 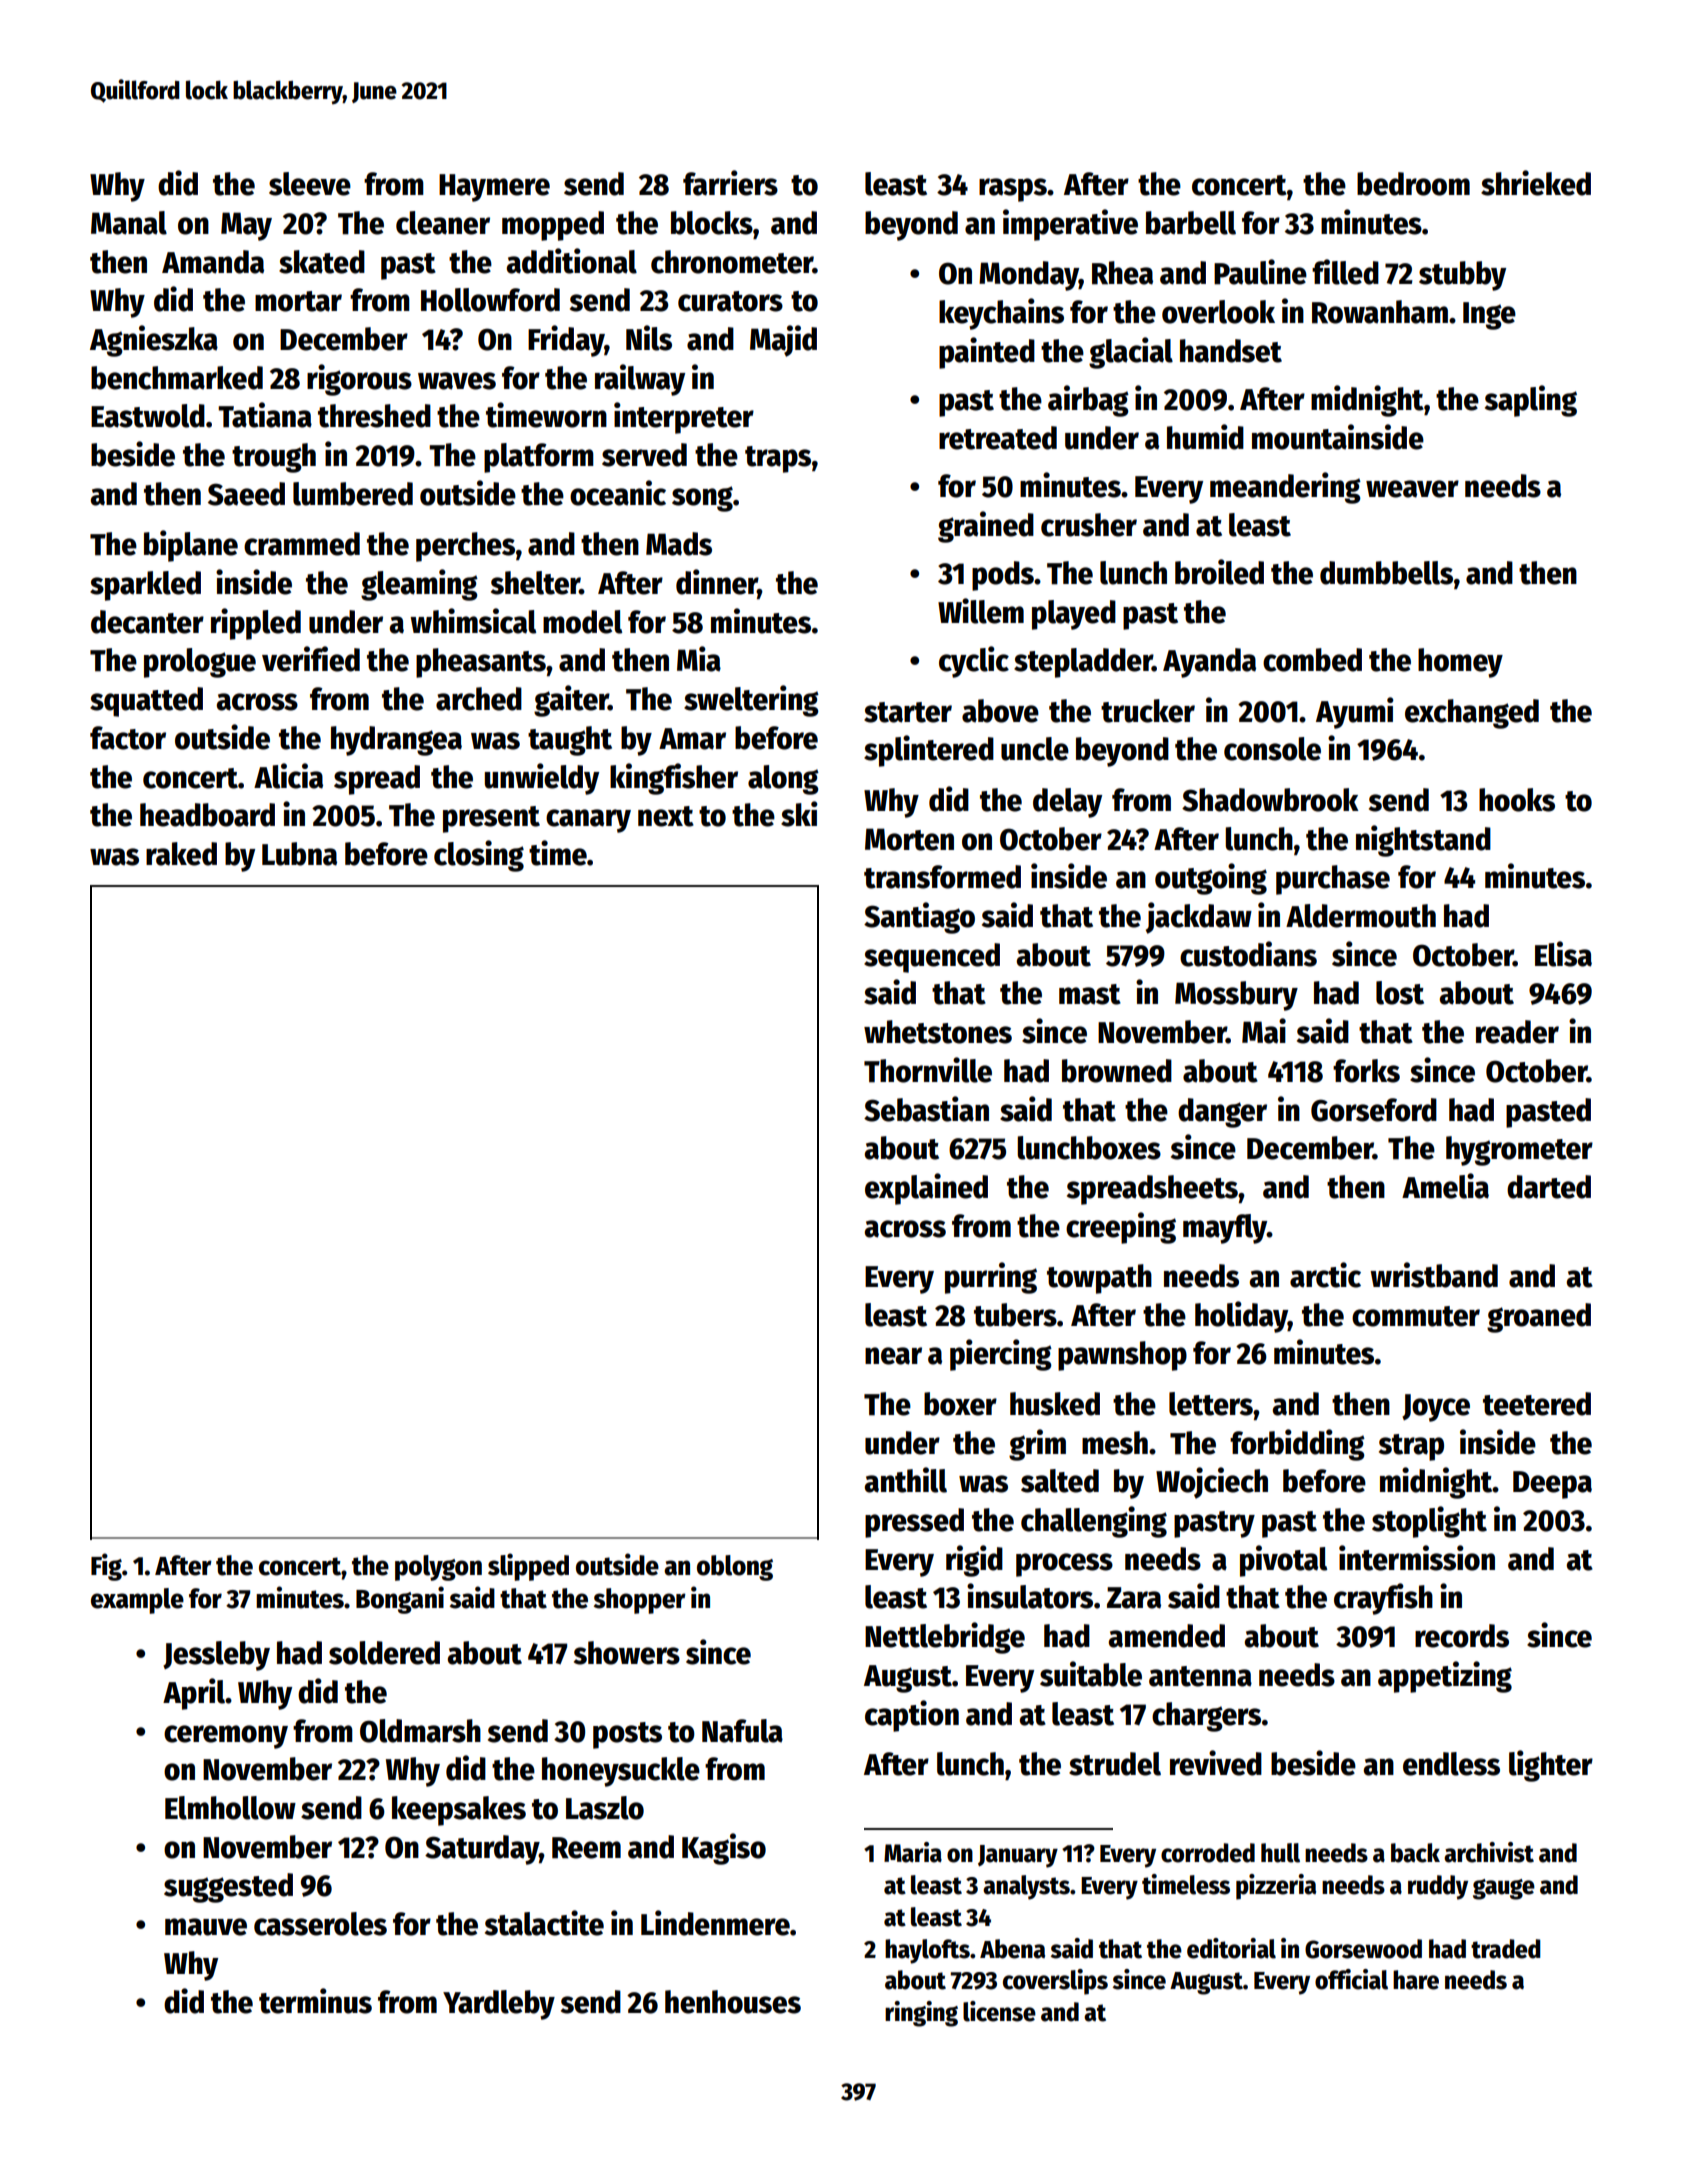 What do you see at coordinates (974, 1561) in the screenshot?
I see `rigid` at bounding box center [974, 1561].
